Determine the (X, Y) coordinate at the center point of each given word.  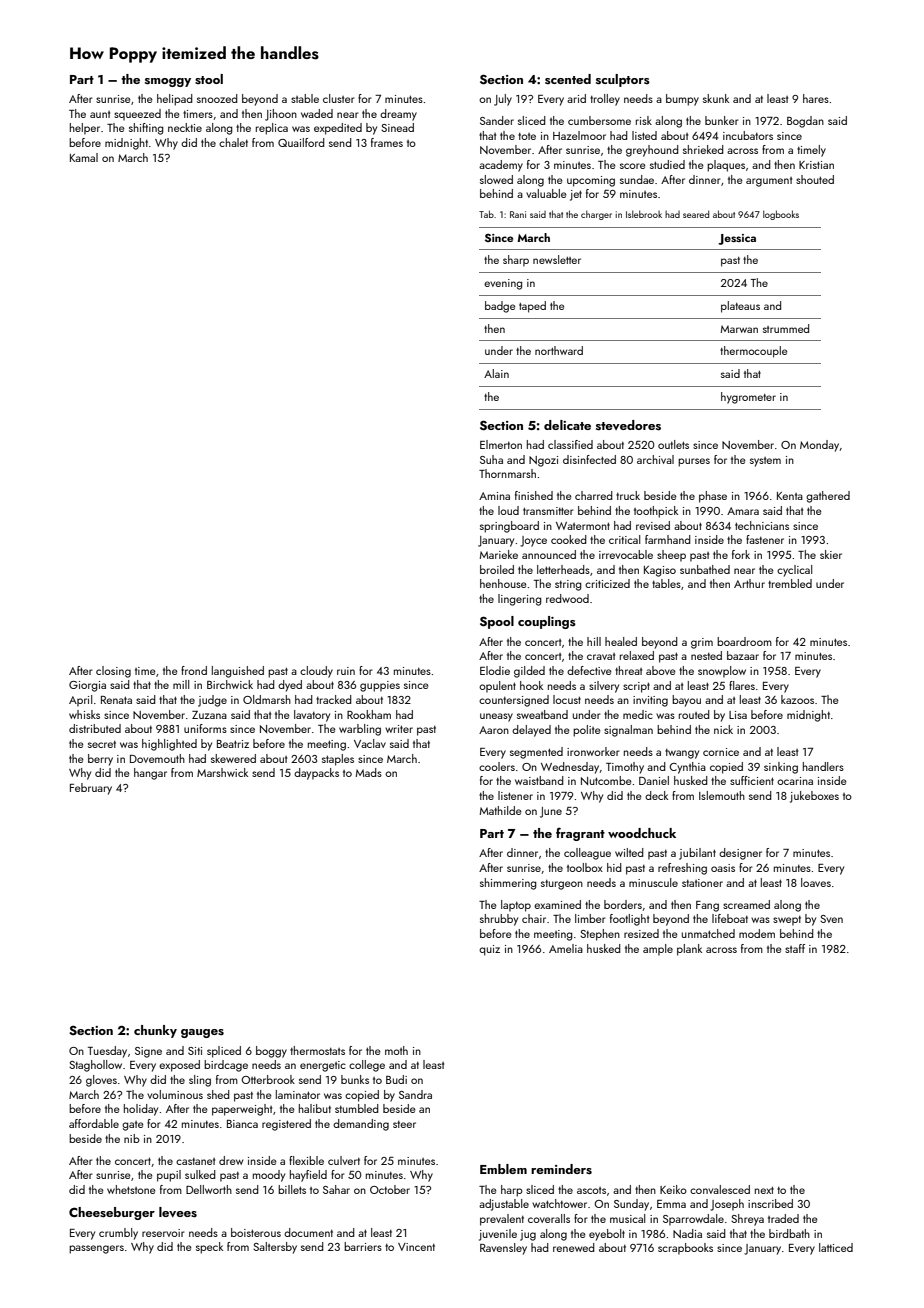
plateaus (740, 307)
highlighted (169, 745)
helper (85, 129)
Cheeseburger (112, 1213)
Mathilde (501, 810)
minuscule (653, 882)
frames (387, 142)
